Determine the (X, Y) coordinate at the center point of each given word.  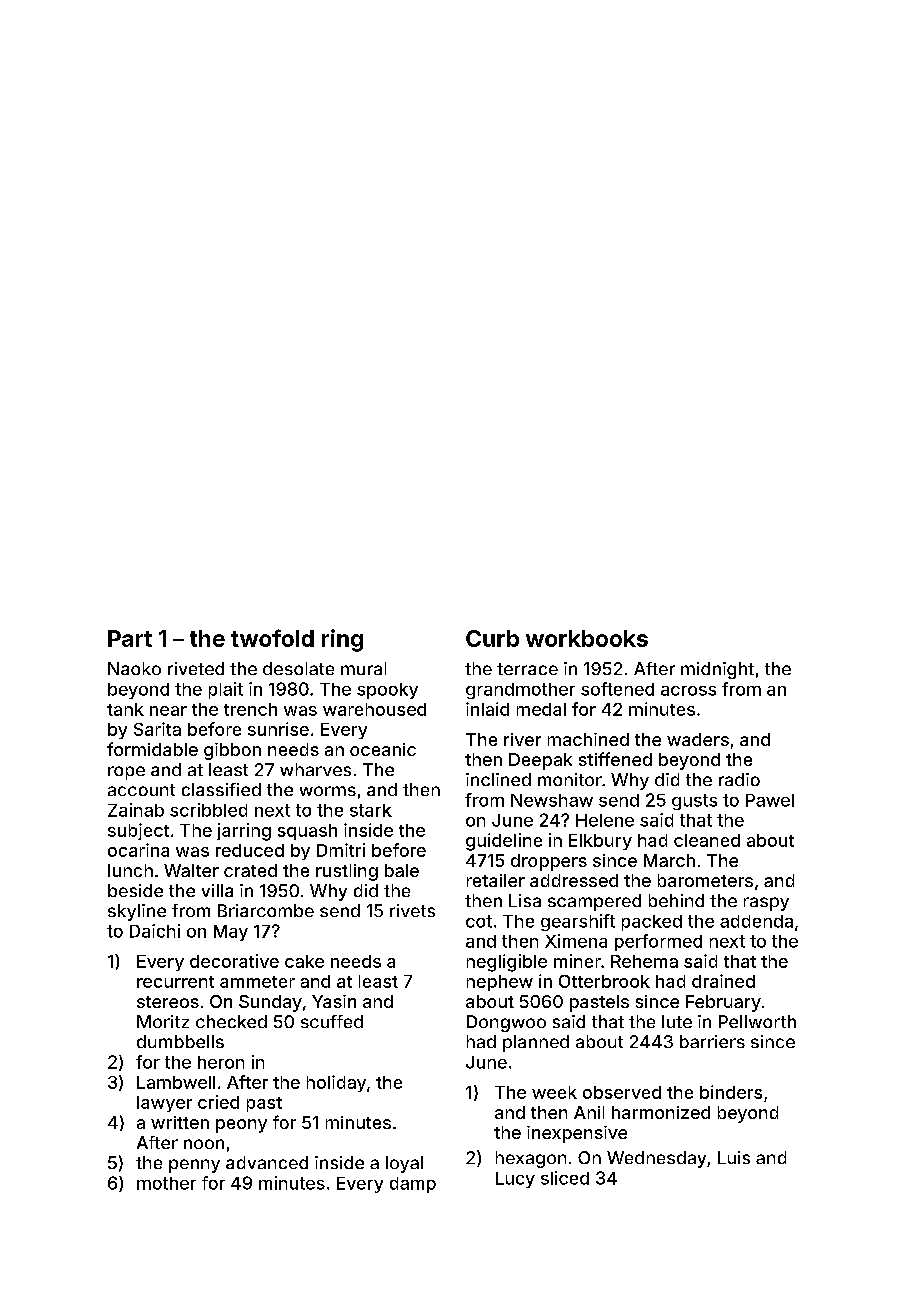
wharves (315, 769)
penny (194, 1166)
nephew (500, 983)
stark (371, 810)
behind (676, 900)
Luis (734, 1157)
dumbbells (180, 1041)
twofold (272, 638)
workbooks (587, 638)
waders (698, 739)
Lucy (515, 1180)
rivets (412, 910)
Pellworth (757, 1021)
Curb (492, 638)
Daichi (155, 931)
